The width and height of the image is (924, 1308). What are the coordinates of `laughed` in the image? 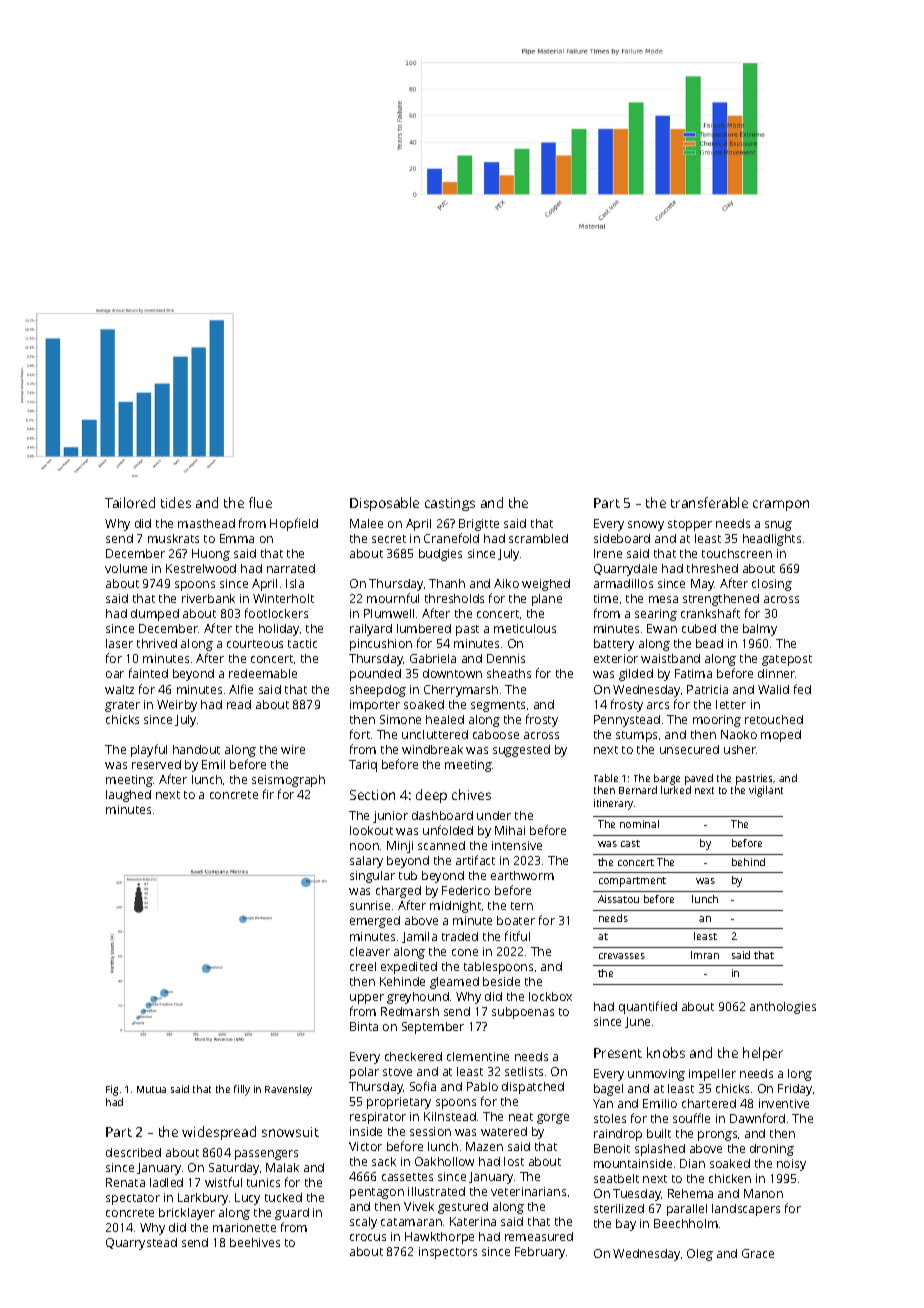 It's located at (128, 796).
